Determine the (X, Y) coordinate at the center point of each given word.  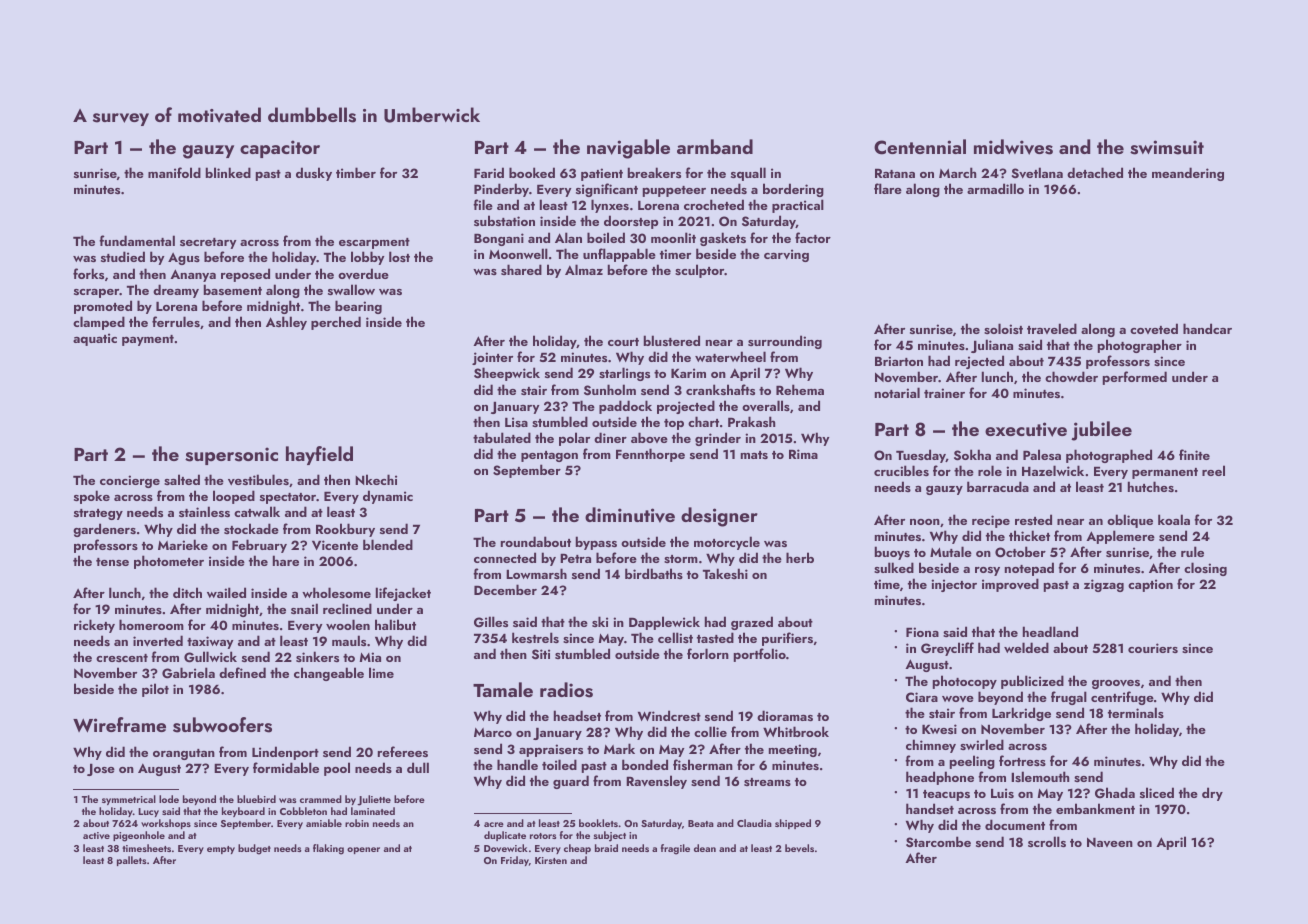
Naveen (1110, 842)
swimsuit (1167, 147)
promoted (103, 307)
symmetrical (129, 800)
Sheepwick (507, 374)
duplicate (505, 836)
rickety (94, 626)
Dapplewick (664, 623)
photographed (1109, 456)
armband (715, 146)
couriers (1153, 648)
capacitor (280, 149)
